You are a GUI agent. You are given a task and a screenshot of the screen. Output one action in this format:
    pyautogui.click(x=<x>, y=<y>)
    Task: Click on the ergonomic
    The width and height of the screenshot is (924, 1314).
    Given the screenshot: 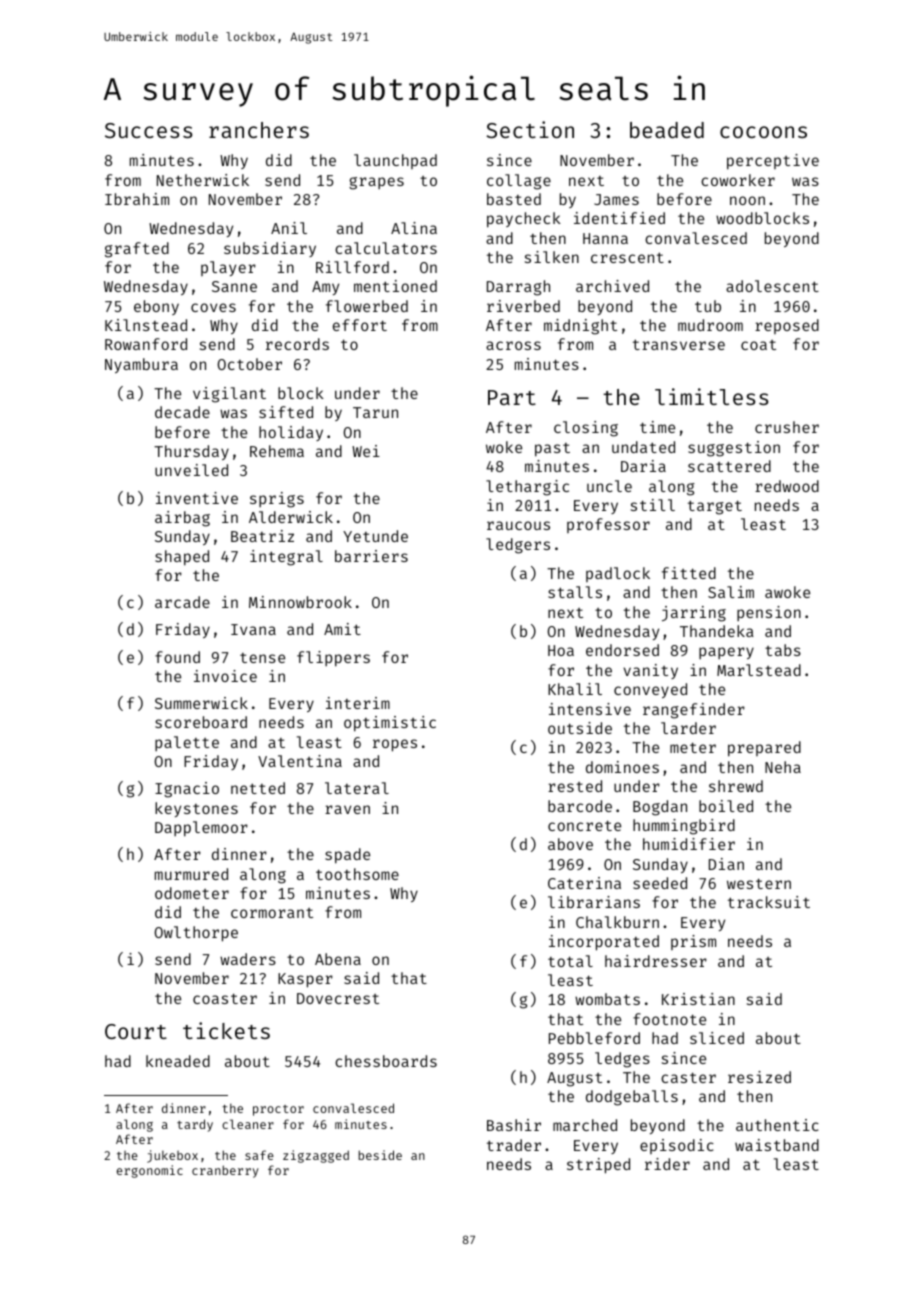 What is the action you would take?
    pyautogui.click(x=150, y=1171)
